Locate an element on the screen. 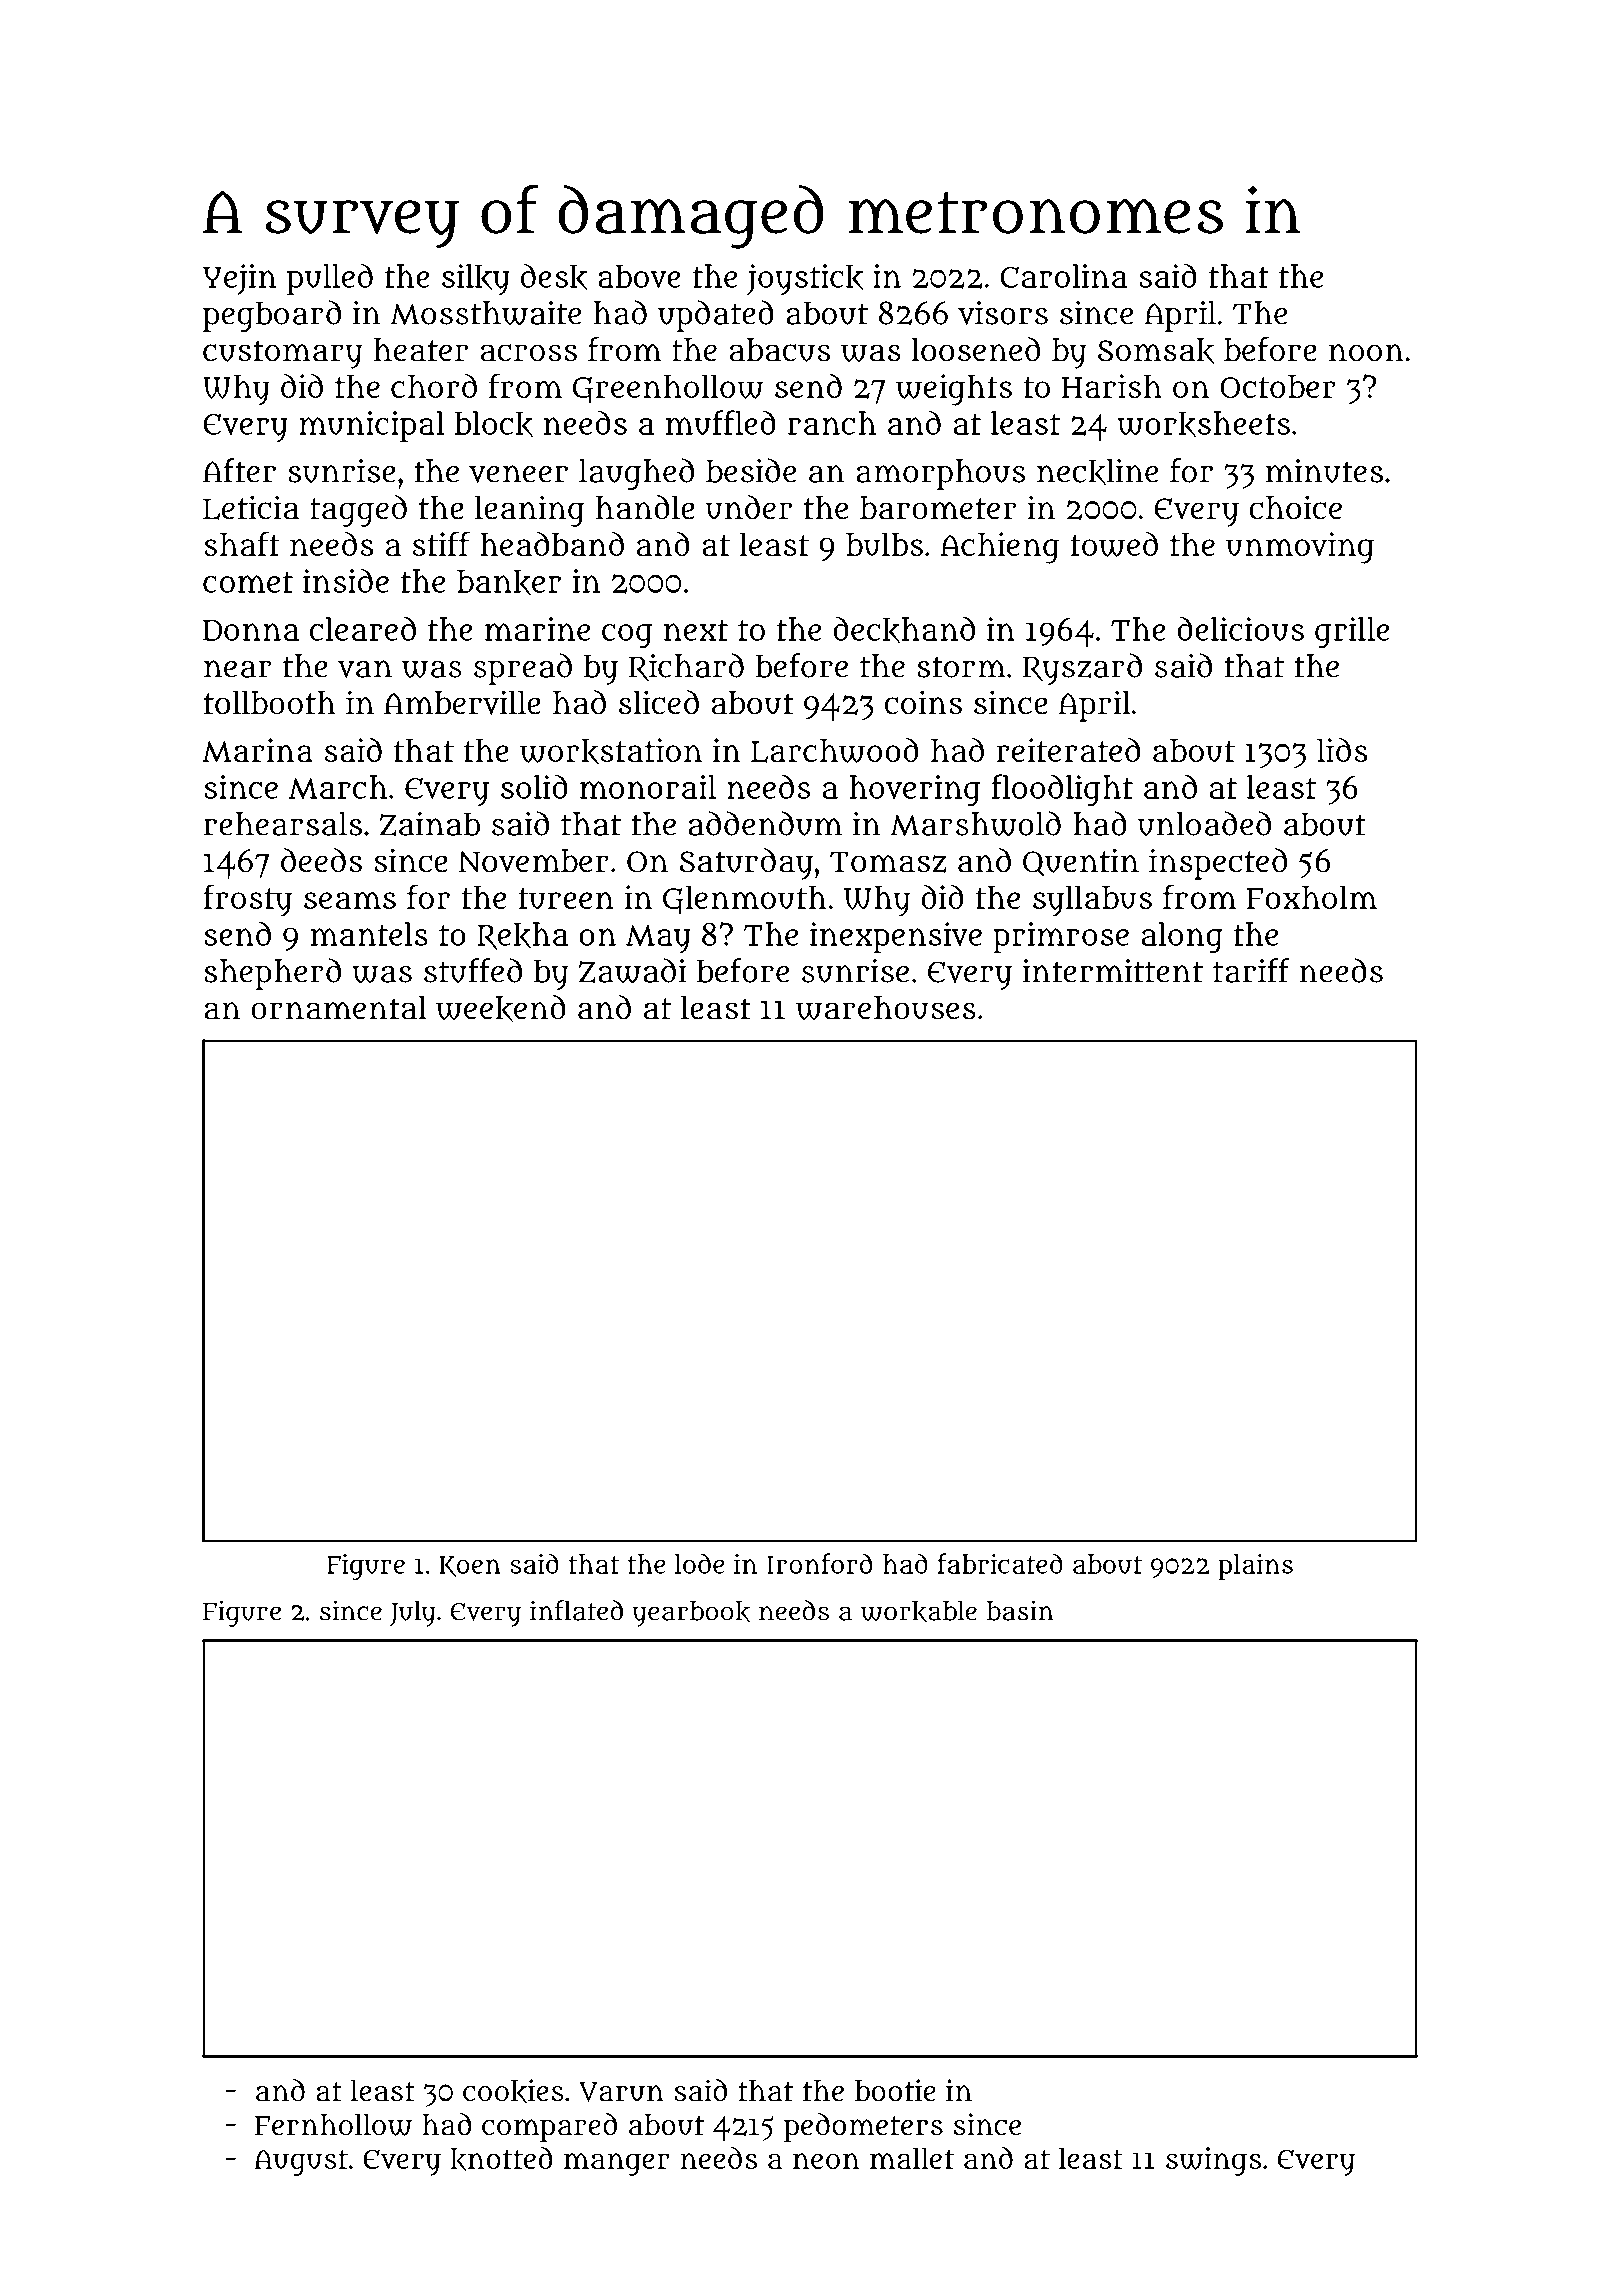 This screenshot has width=1620, height=2292. silky is located at coordinates (476, 279).
